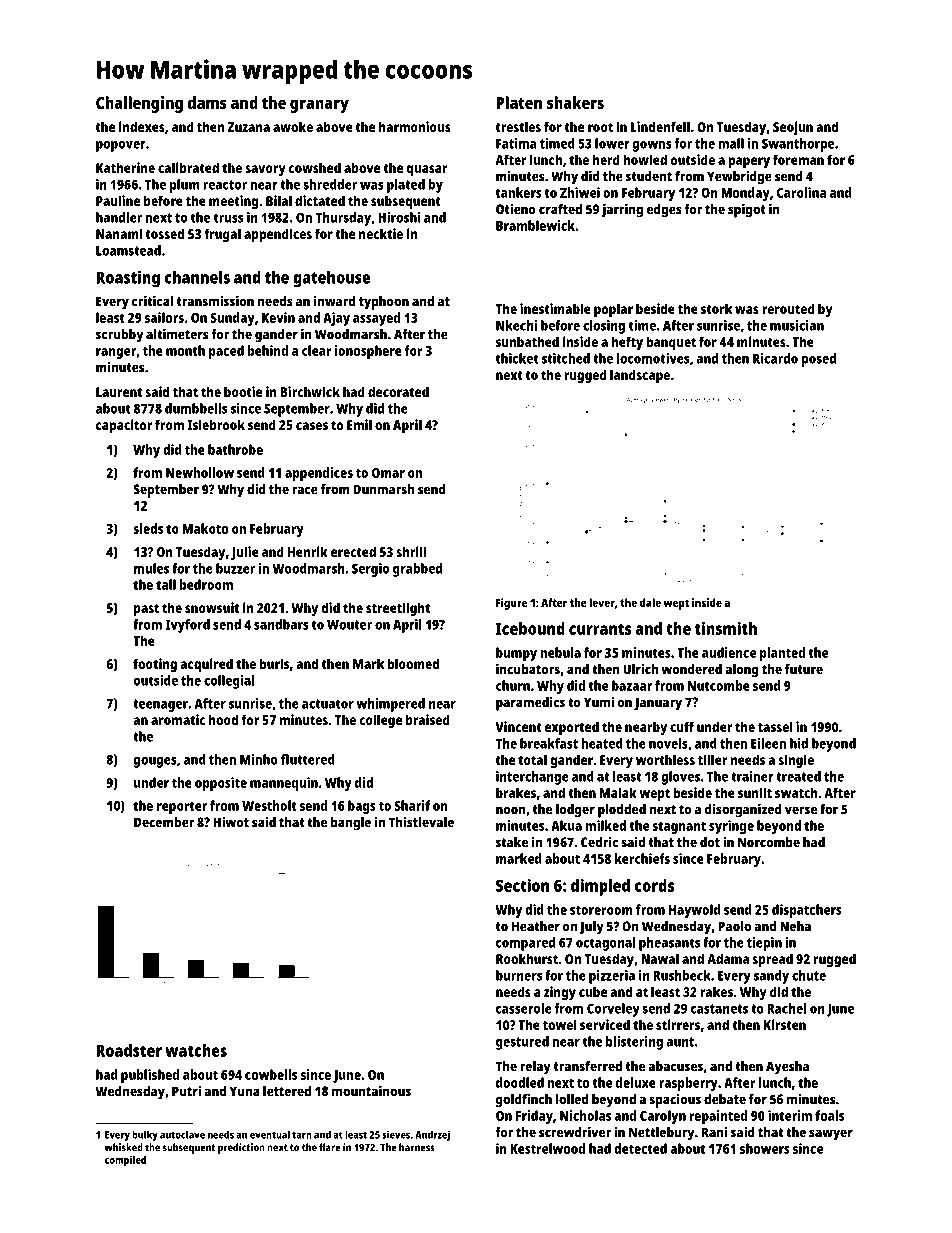 The height and width of the screenshot is (1233, 952). Describe the element at coordinates (412, 805) in the screenshot. I see `Sharif` at that location.
